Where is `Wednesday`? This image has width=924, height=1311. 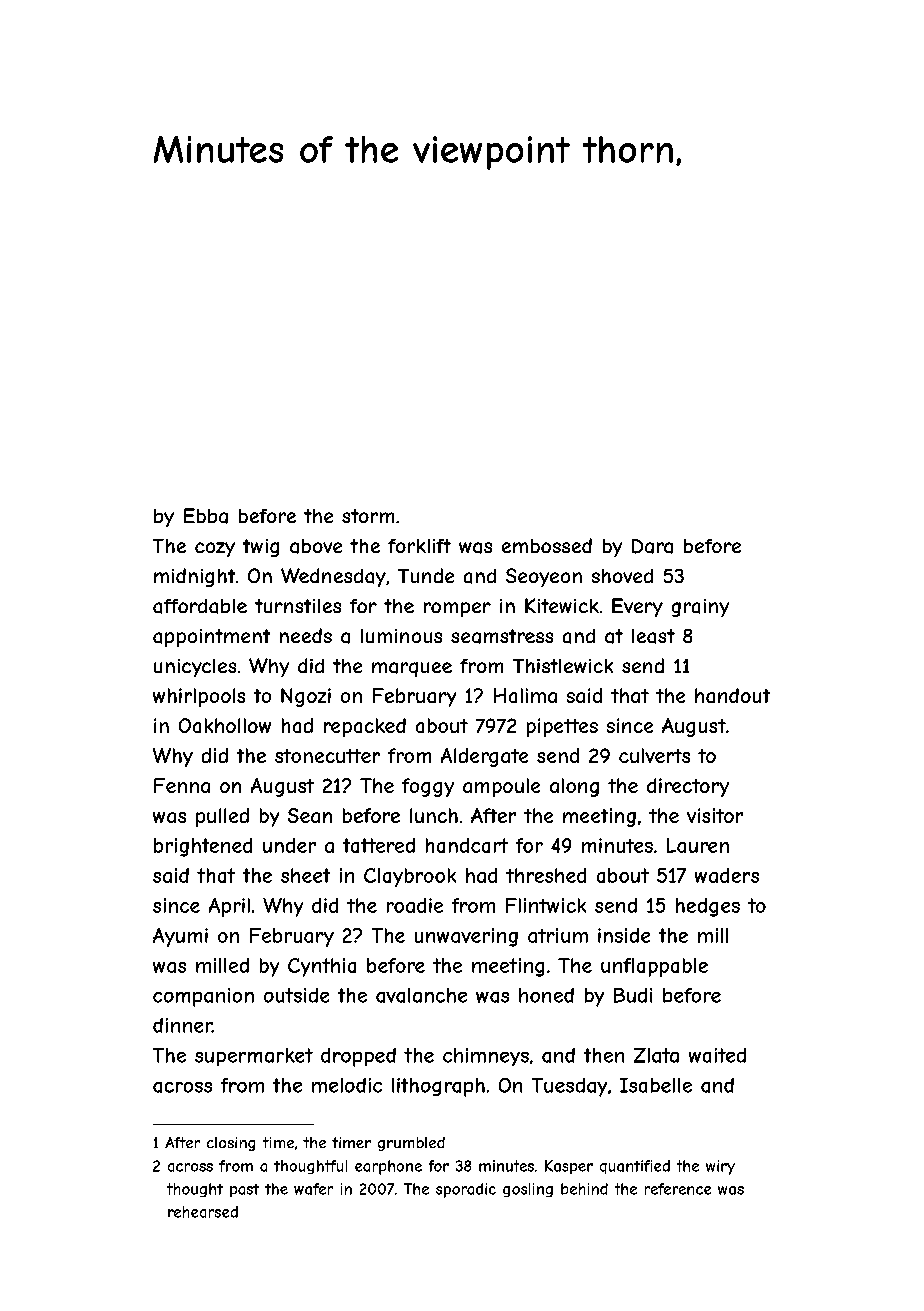
Wednesday is located at coordinates (333, 577).
